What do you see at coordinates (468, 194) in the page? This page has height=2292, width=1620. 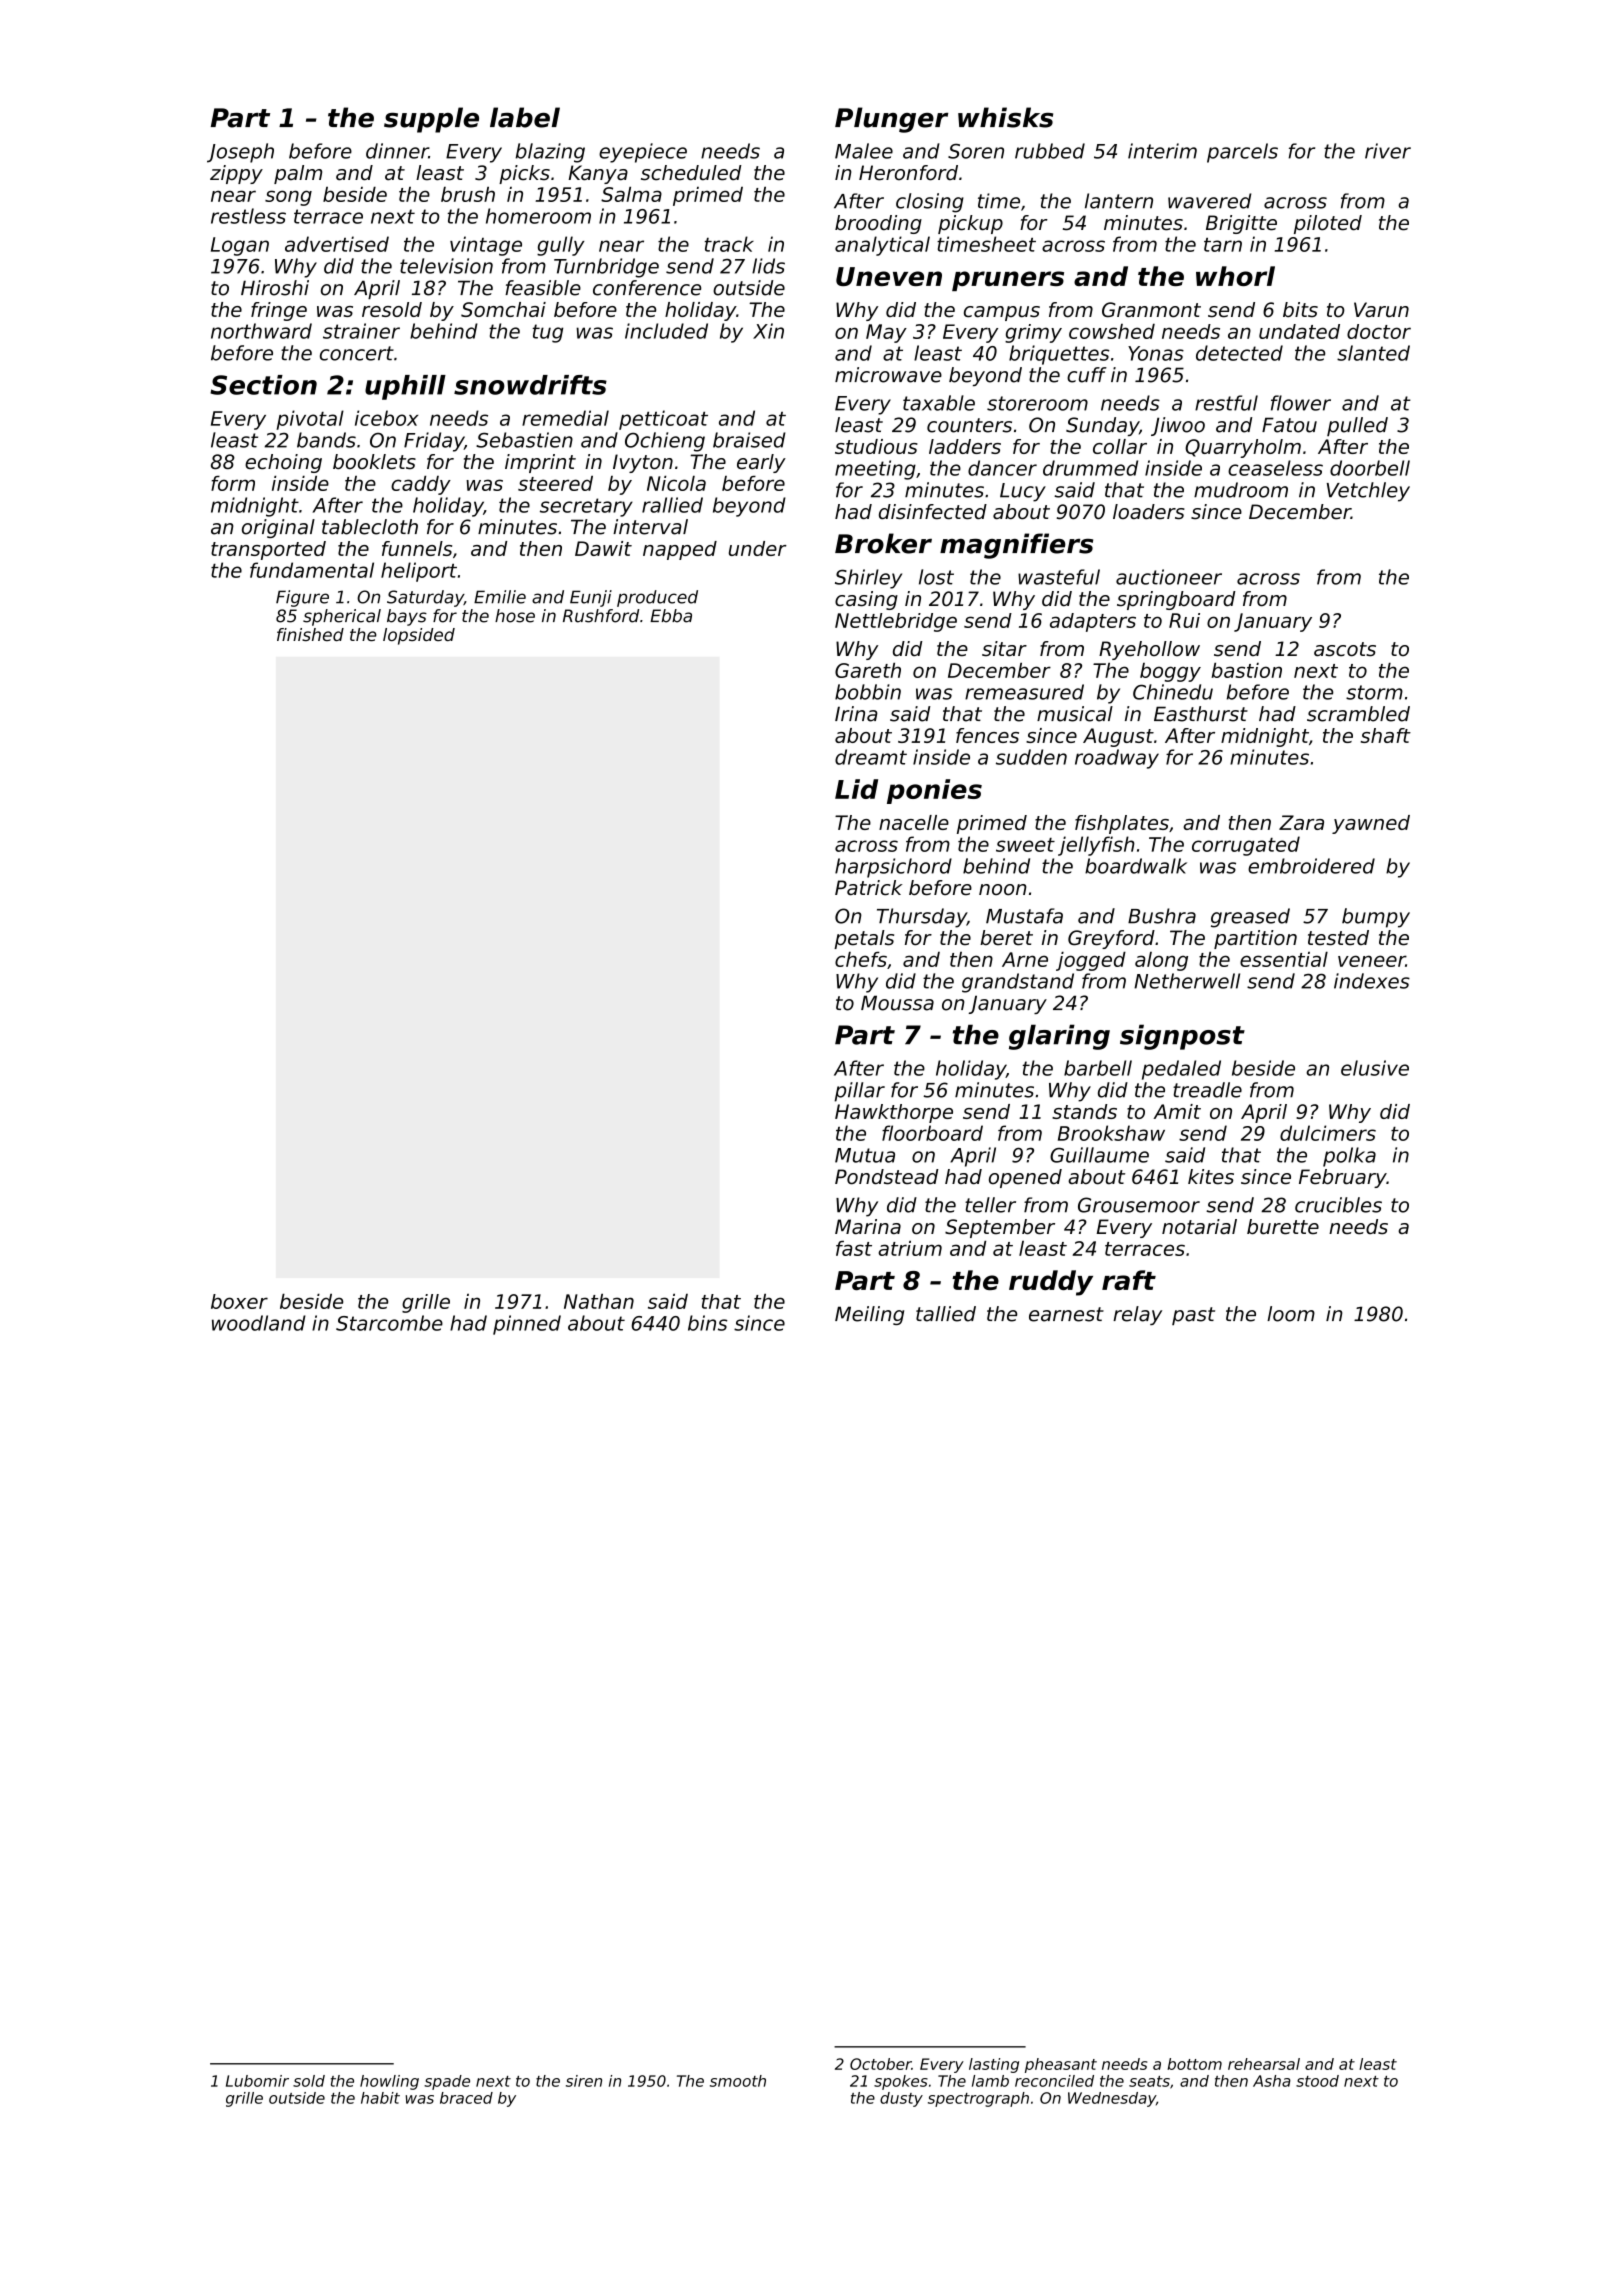 I see `brush` at bounding box center [468, 194].
